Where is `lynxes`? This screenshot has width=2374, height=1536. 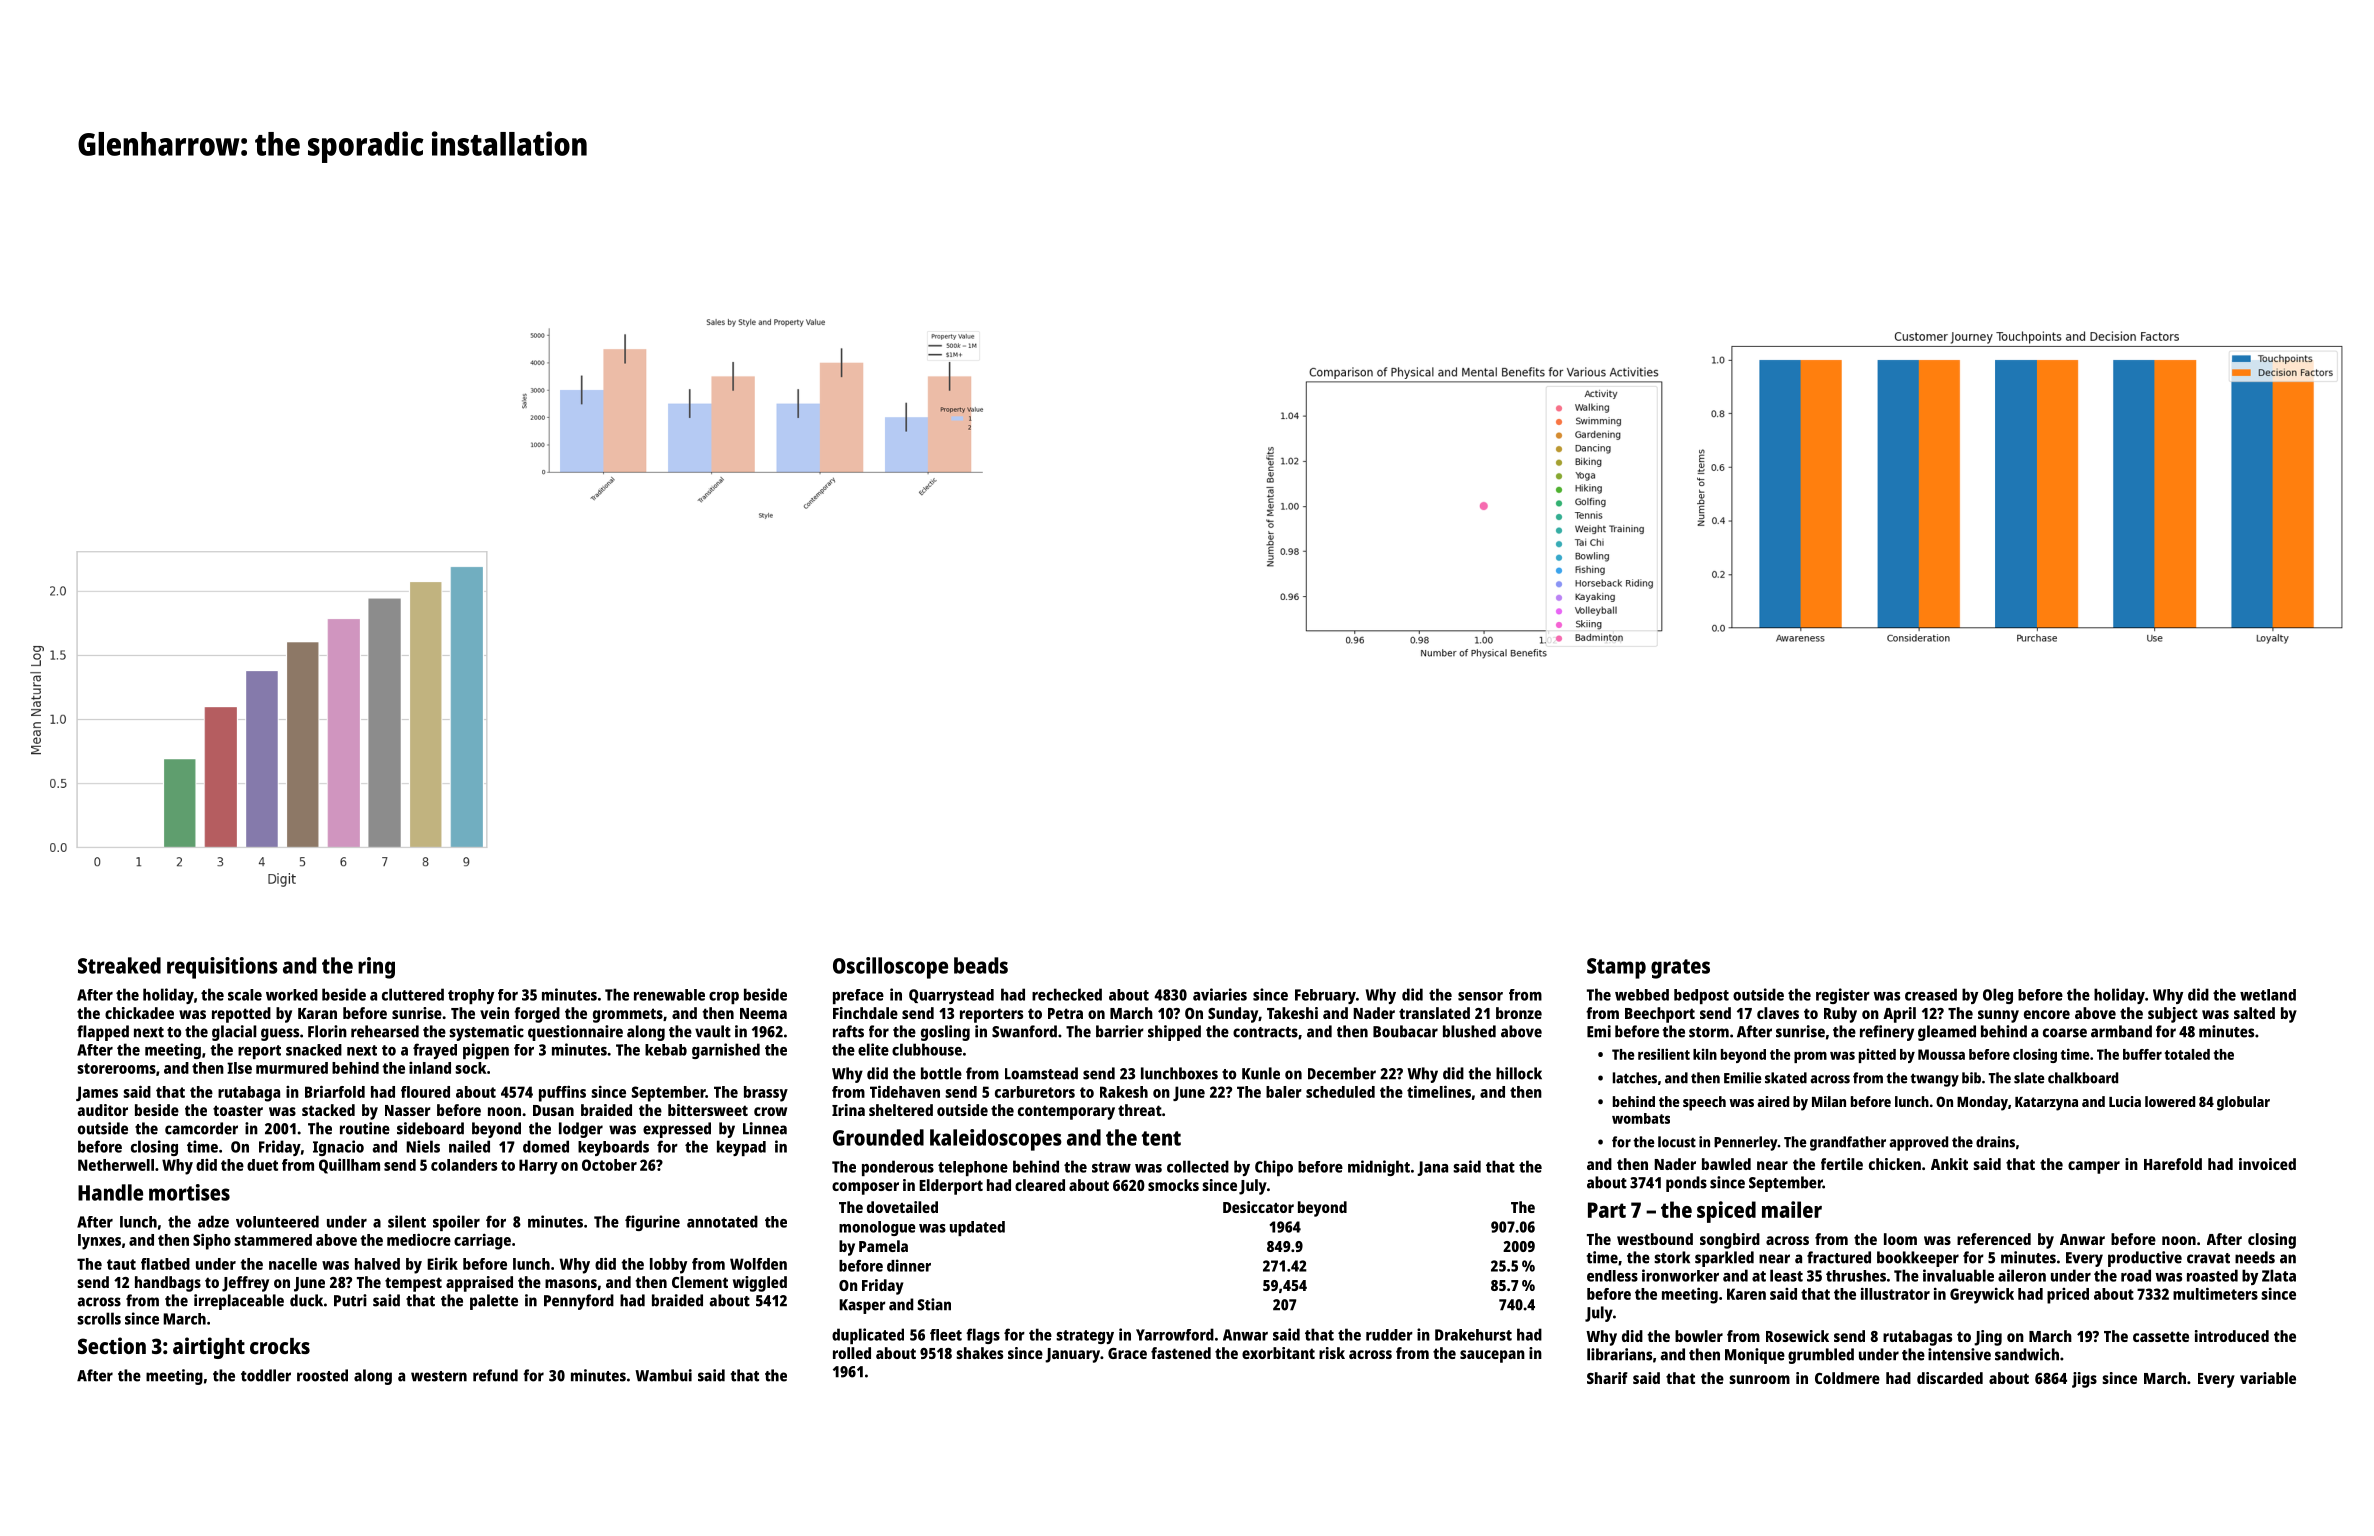 lynxes is located at coordinates (99, 1242).
